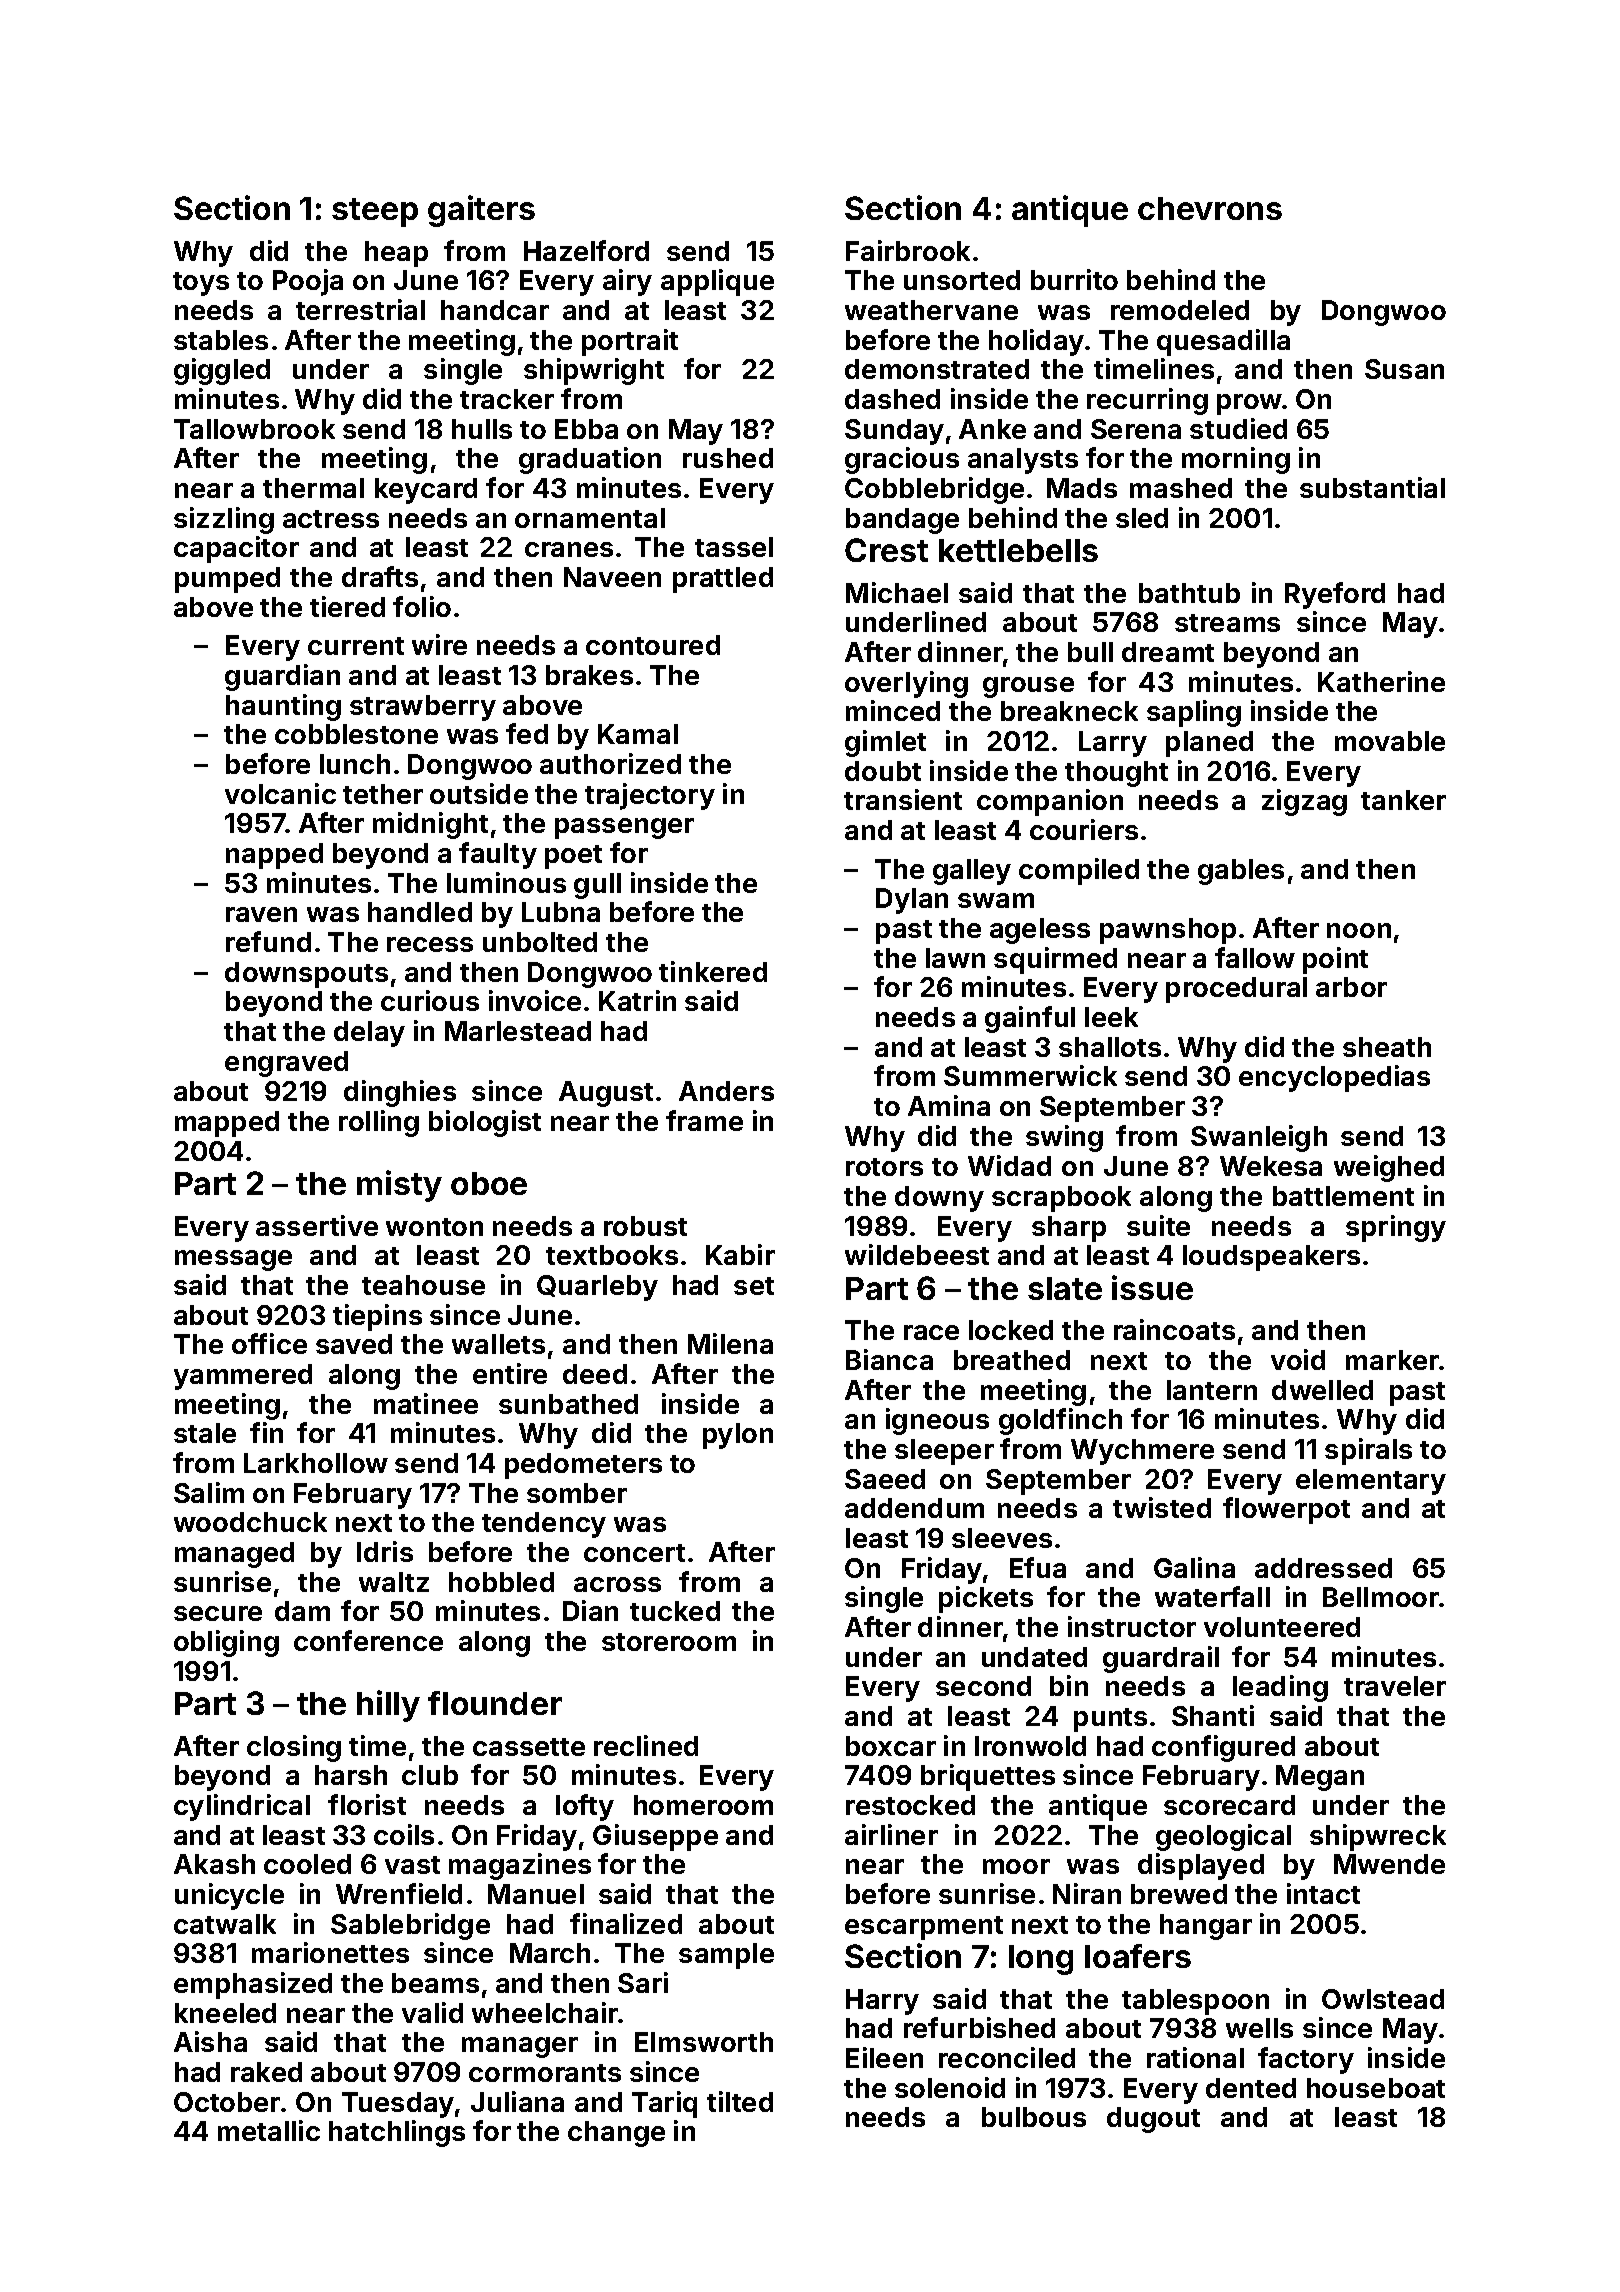  What do you see at coordinates (375, 212) in the screenshot?
I see `steep` at bounding box center [375, 212].
